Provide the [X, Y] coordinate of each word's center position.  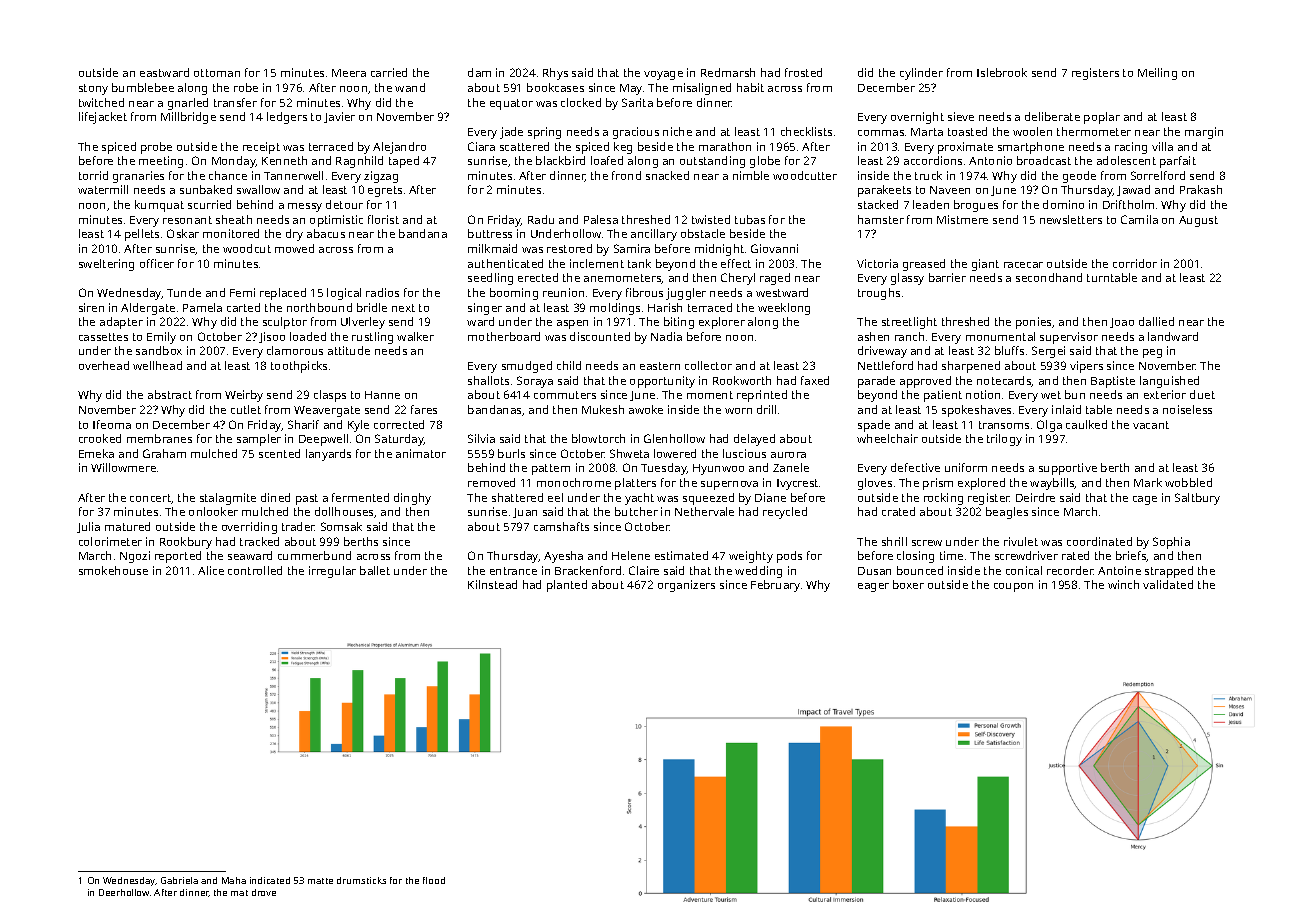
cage [1145, 500]
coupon [1013, 587]
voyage [663, 75]
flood [434, 880]
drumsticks [361, 880]
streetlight [909, 323]
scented [279, 453]
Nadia [666, 336]
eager [873, 587]
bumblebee [143, 87]
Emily [161, 338]
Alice [211, 570]
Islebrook [1002, 72]
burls [511, 453]
